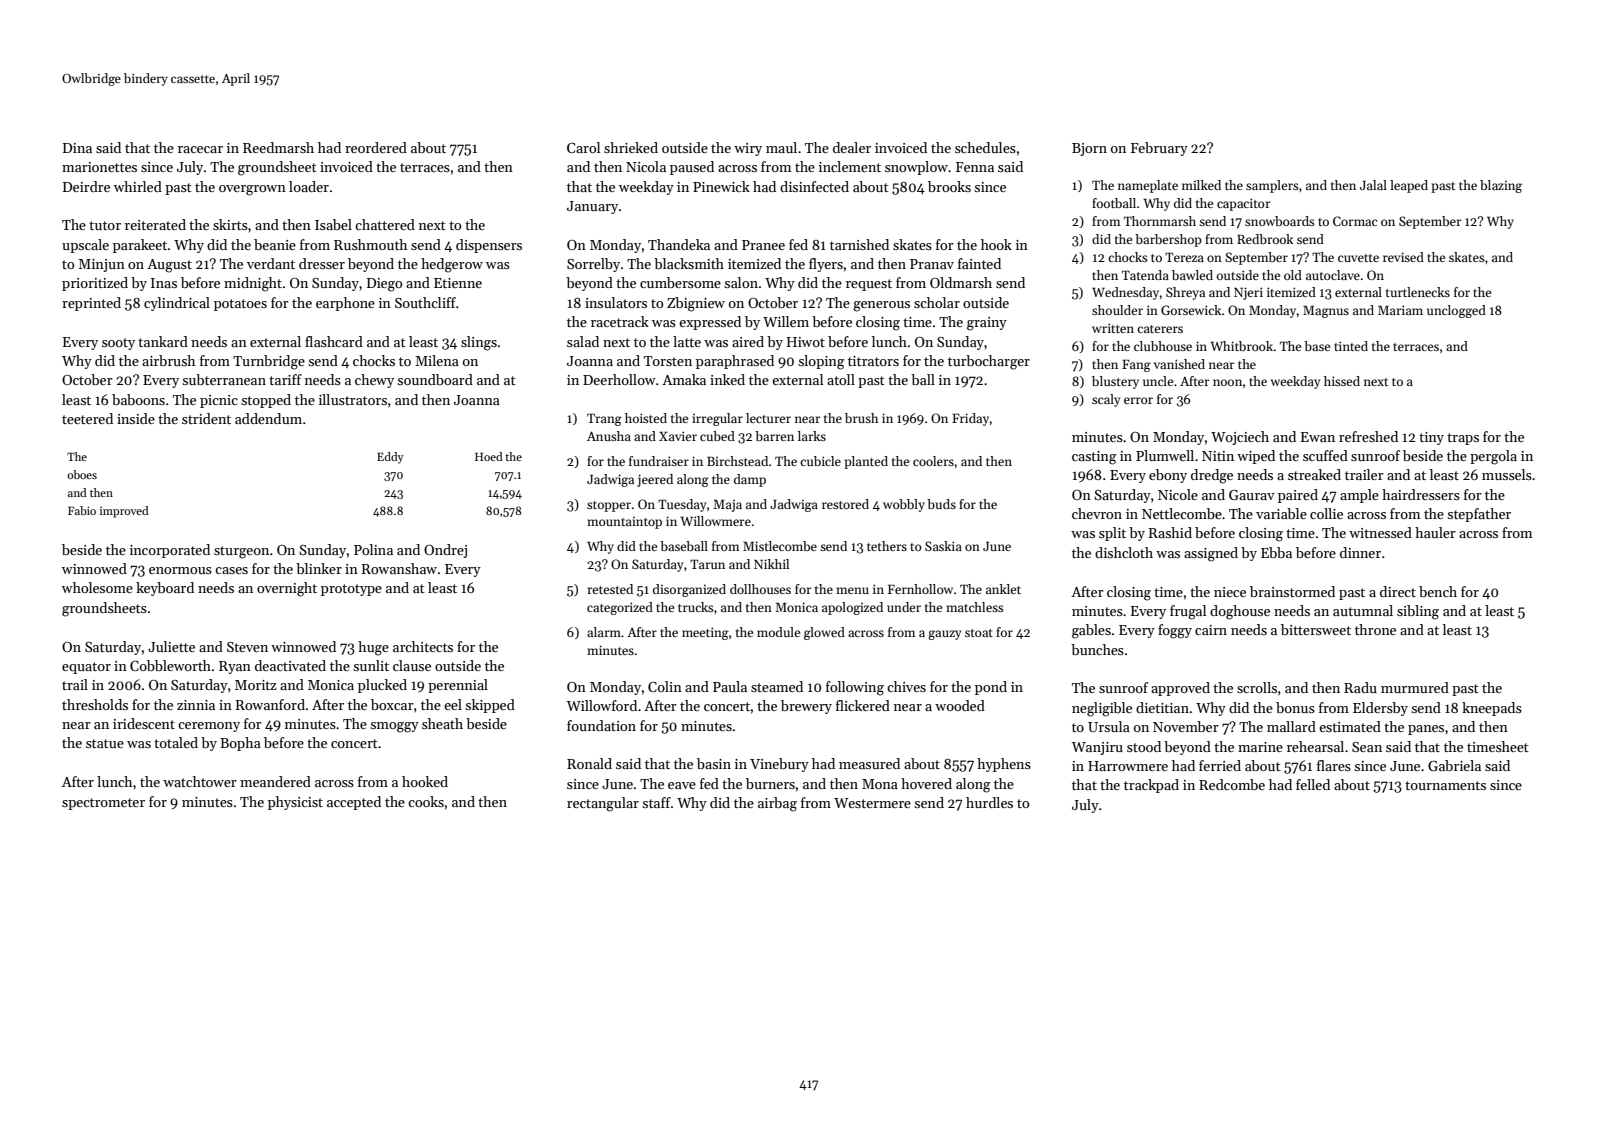 The width and height of the image is (1599, 1131). I want to click on spectrometer, so click(103, 804).
